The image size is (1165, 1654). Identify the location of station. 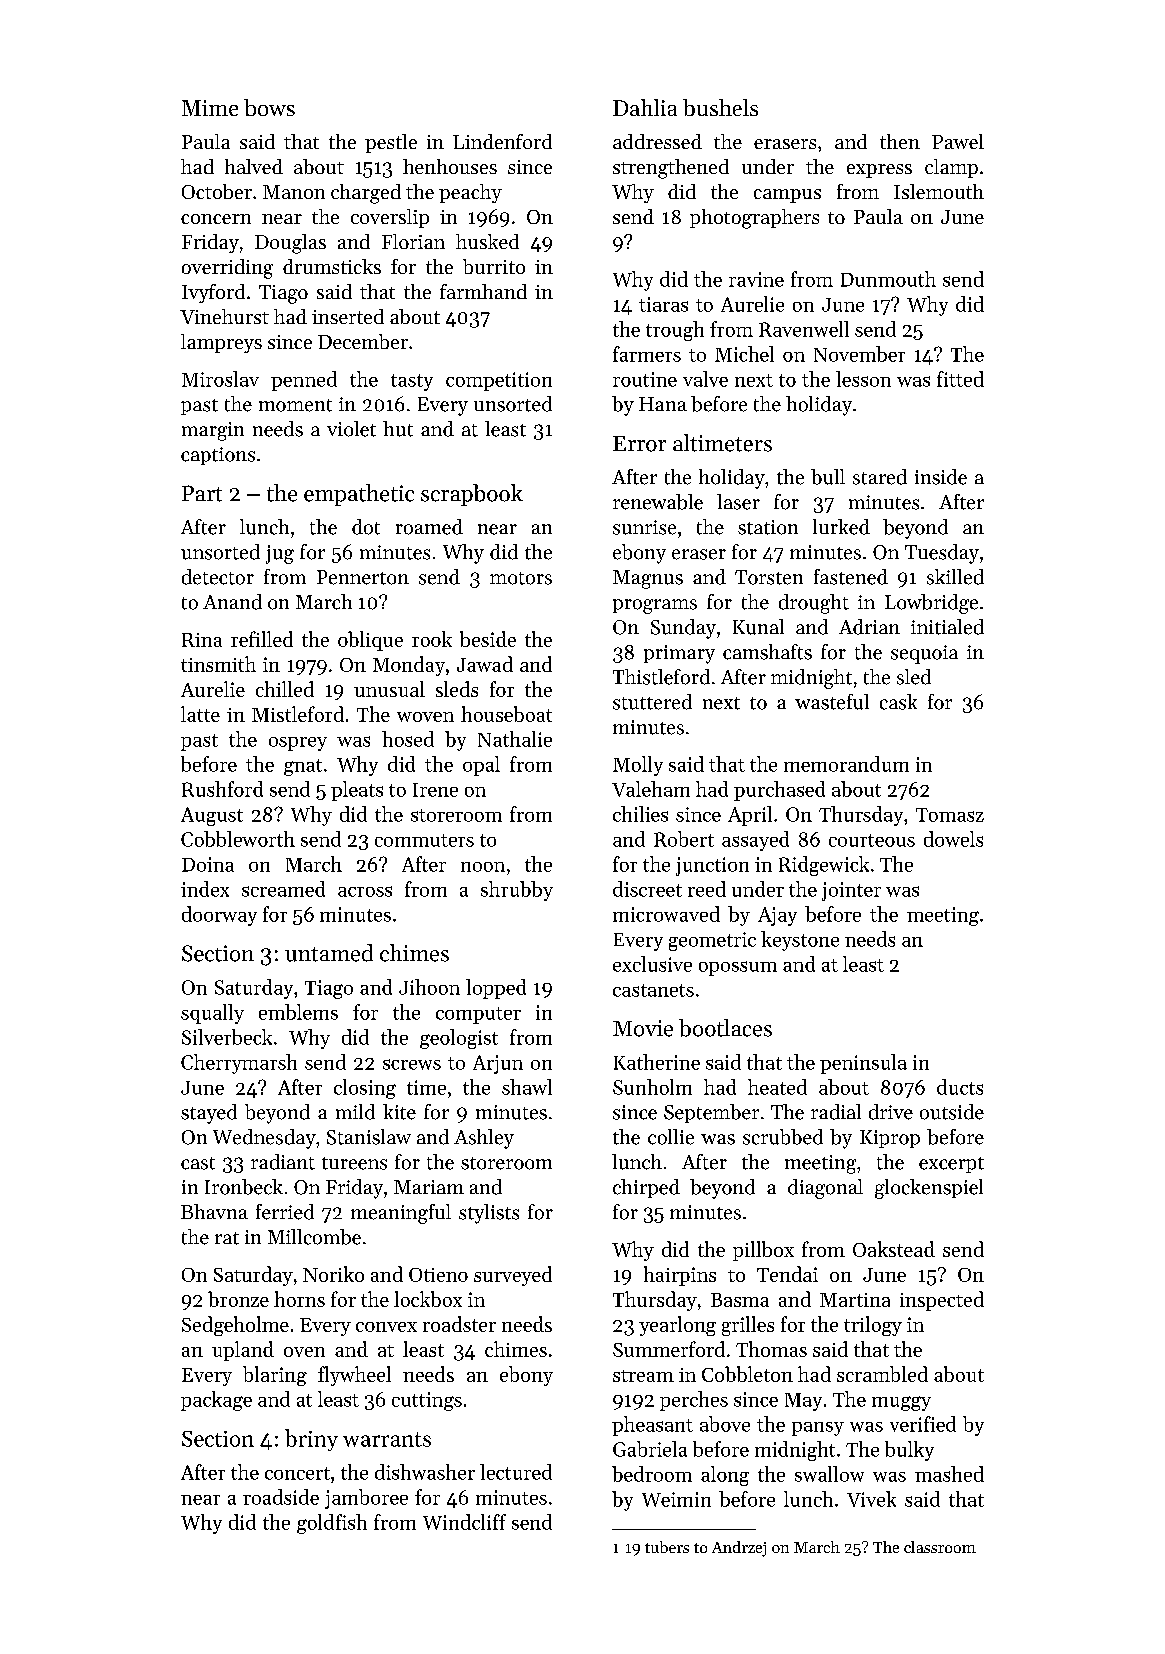
(768, 527).
